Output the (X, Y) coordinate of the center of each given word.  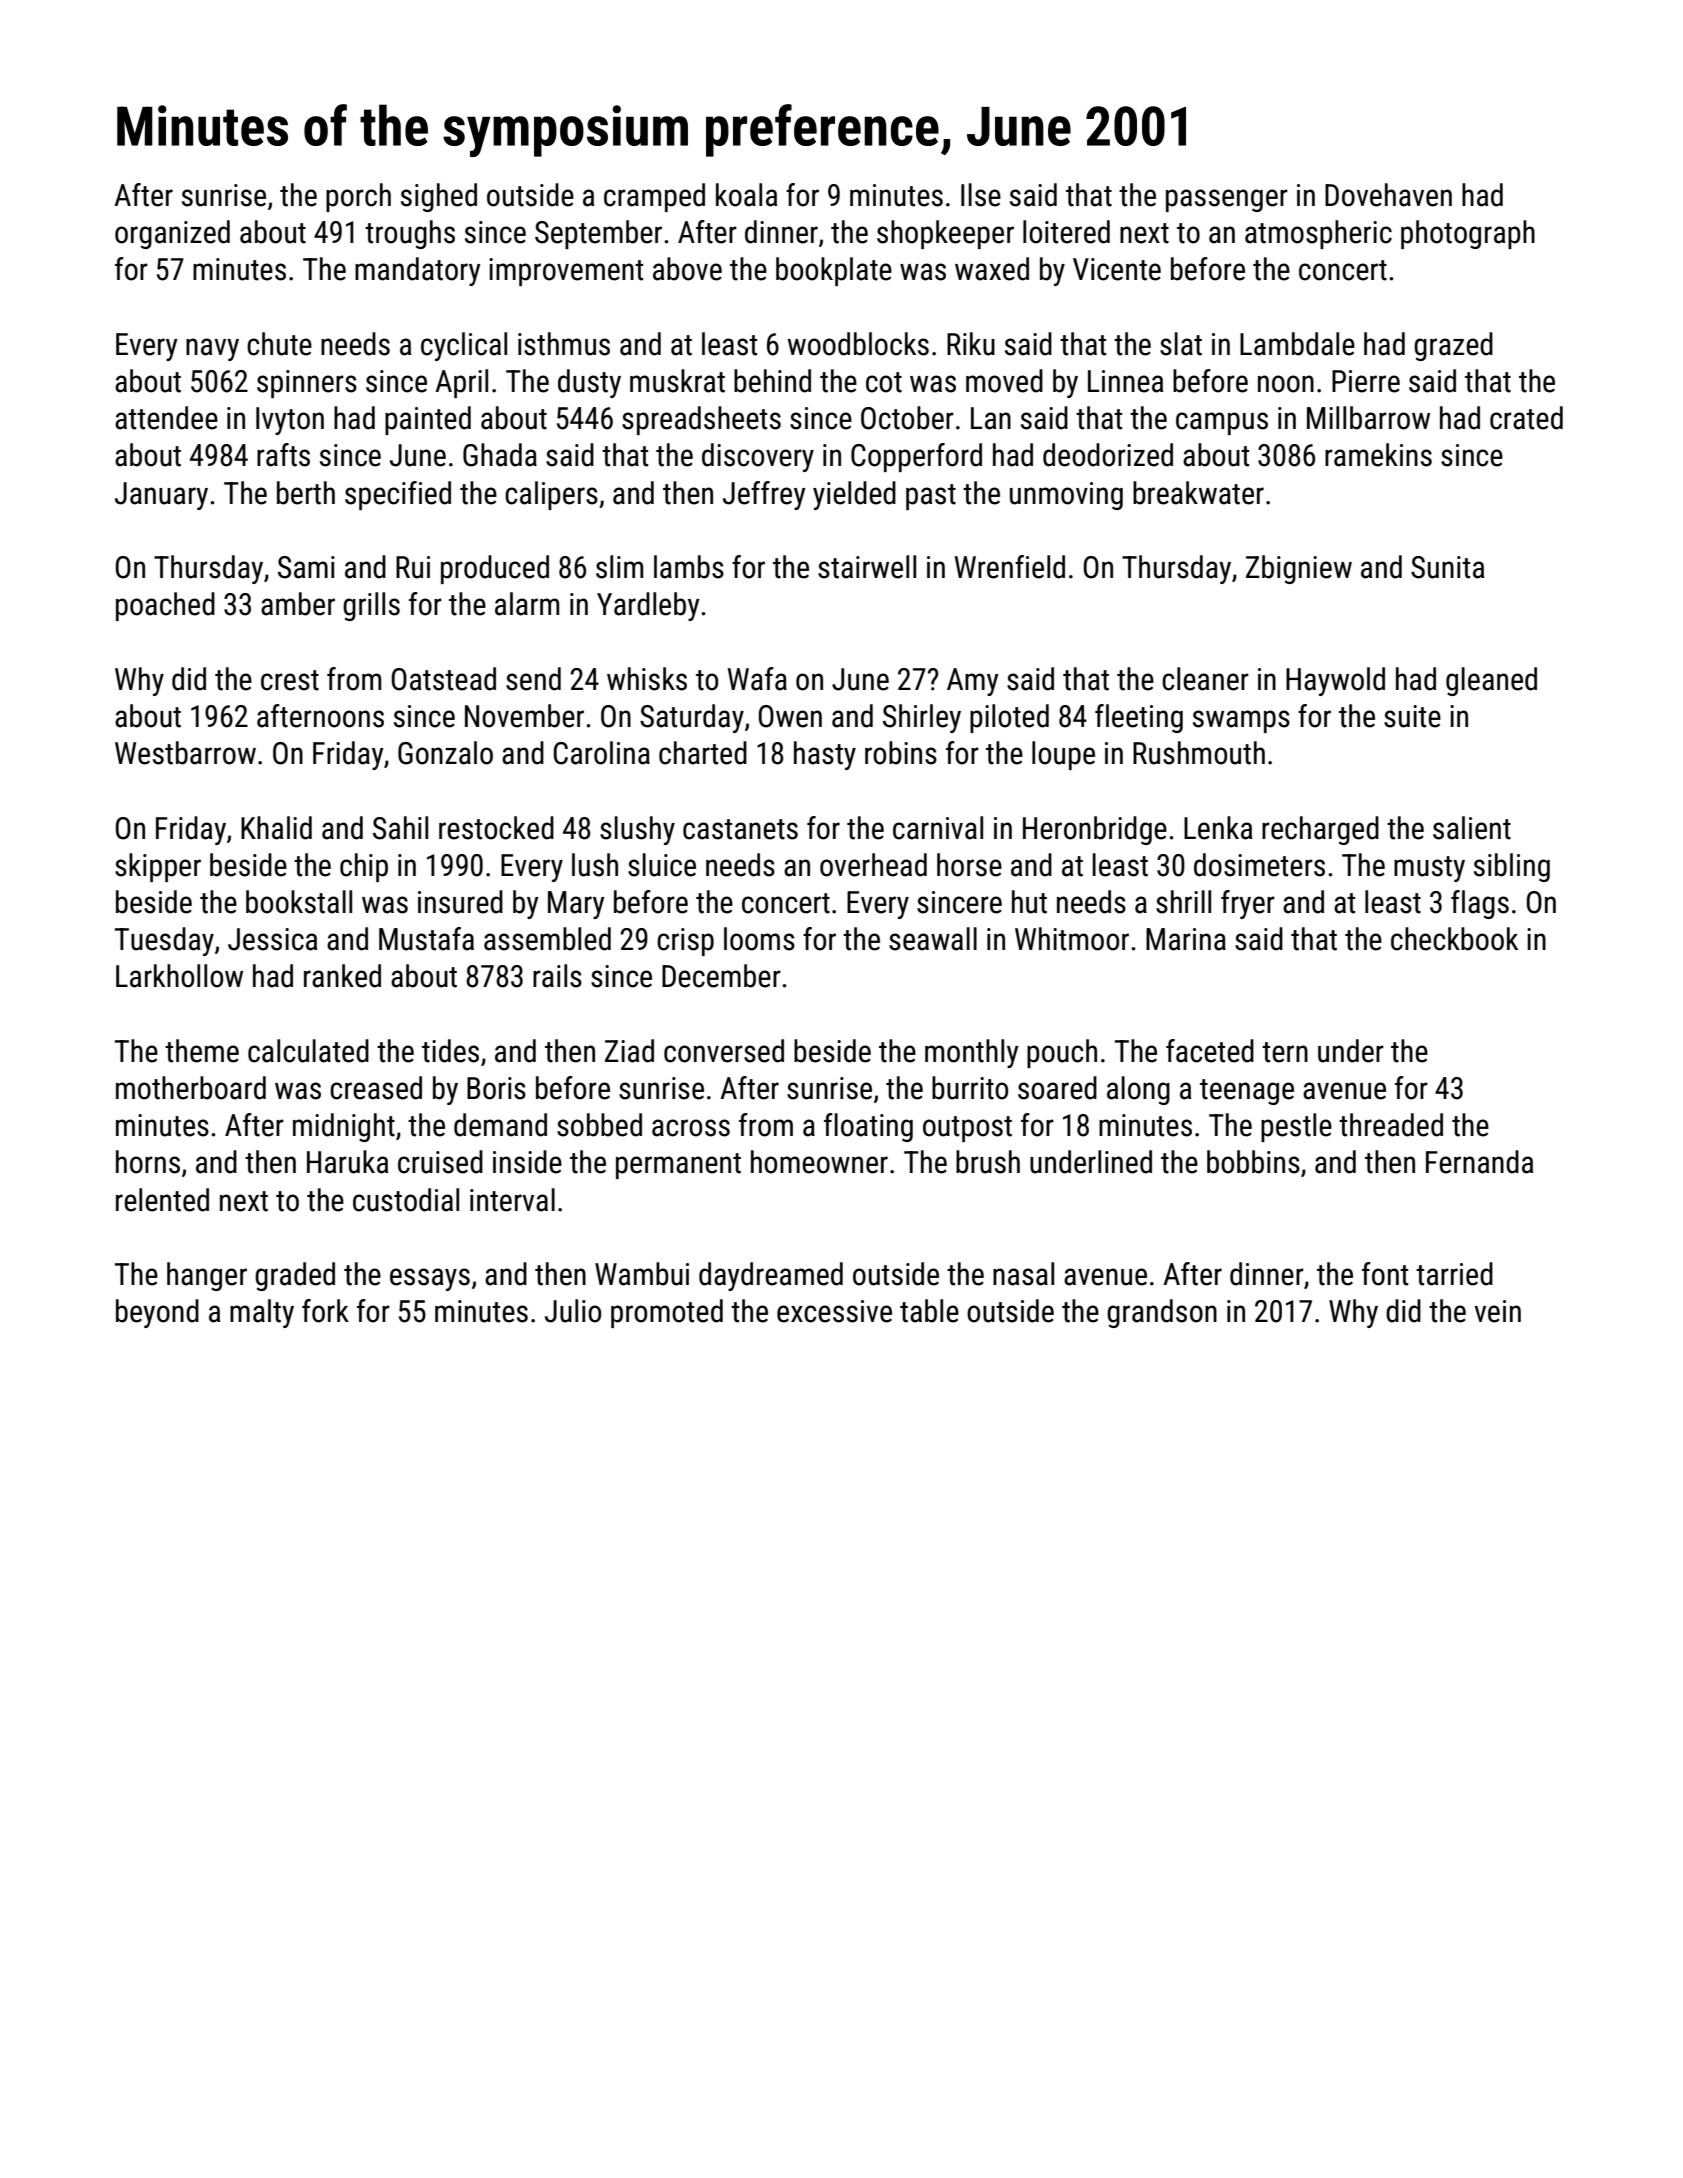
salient (1472, 828)
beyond (157, 1313)
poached (165, 606)
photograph (1468, 234)
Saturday (692, 718)
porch (358, 197)
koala (746, 195)
